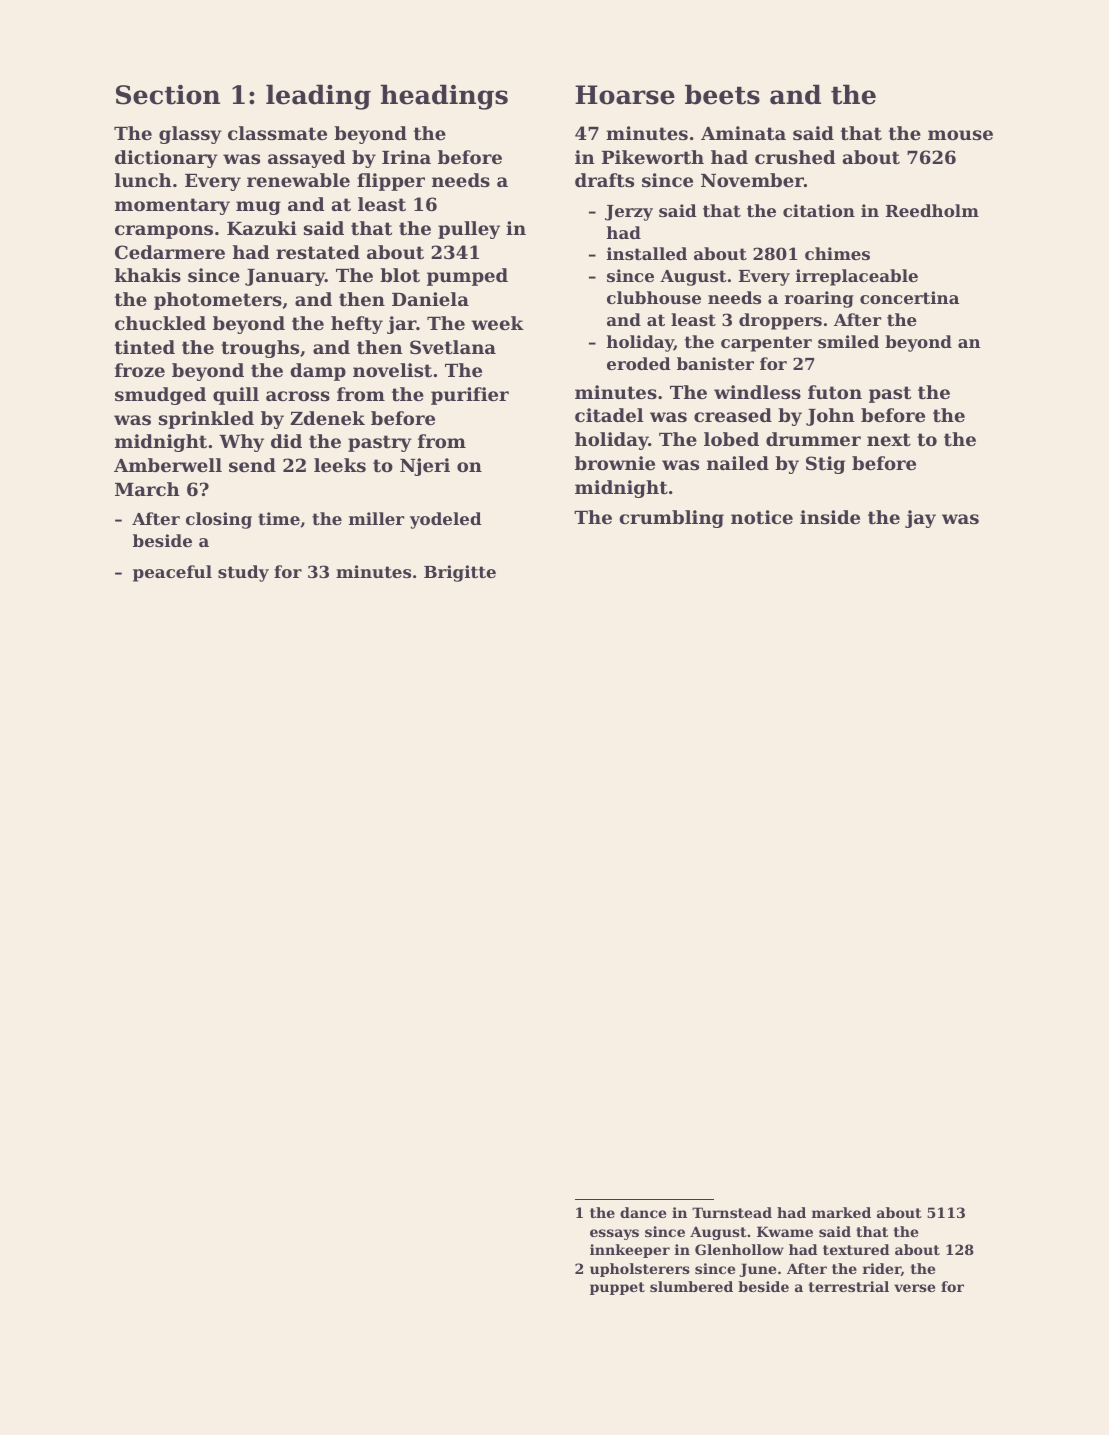 The height and width of the page is (1435, 1109). What do you see at coordinates (841, 1212) in the page?
I see `marked` at bounding box center [841, 1212].
